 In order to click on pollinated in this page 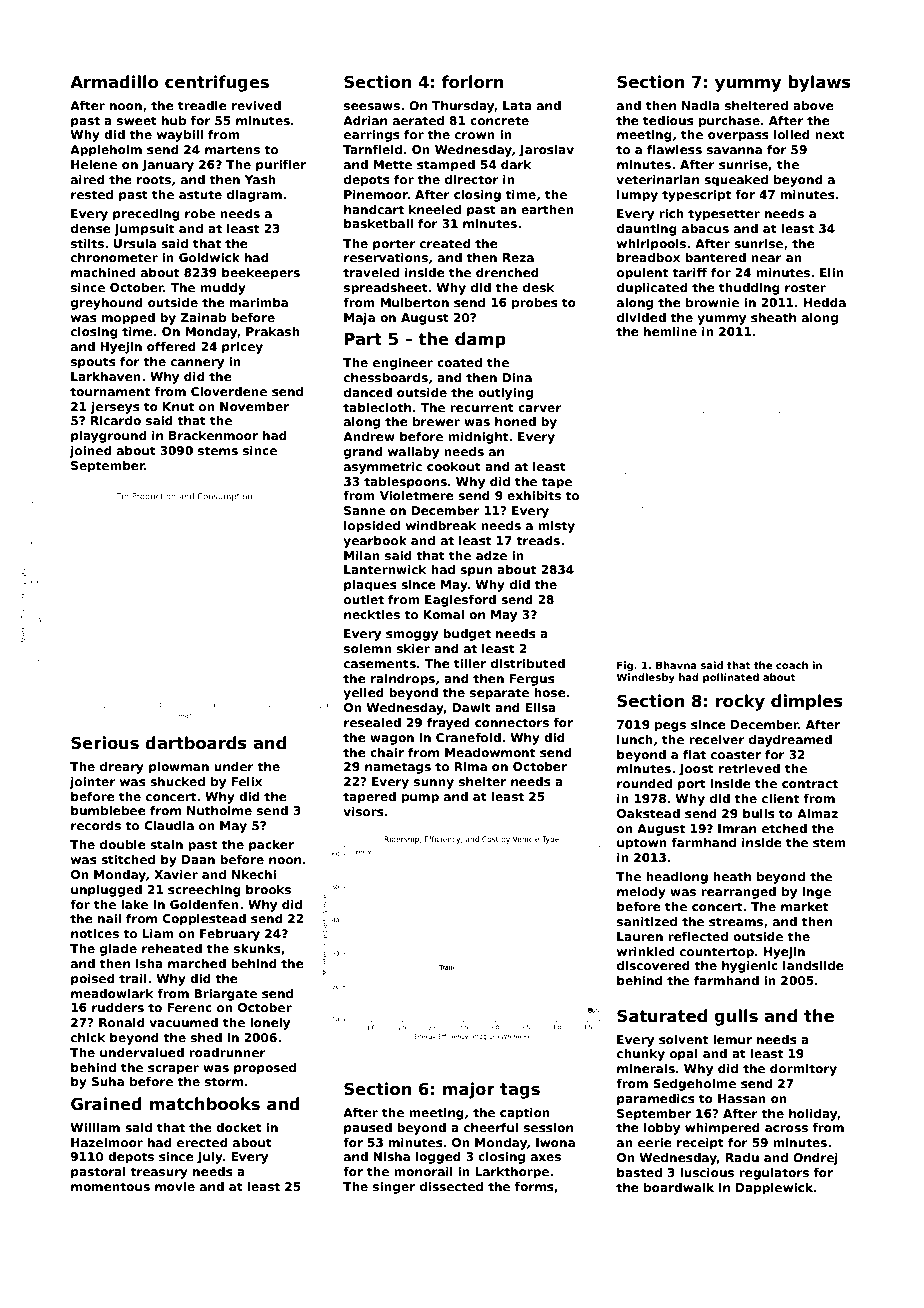, I will do `click(731, 678)`.
